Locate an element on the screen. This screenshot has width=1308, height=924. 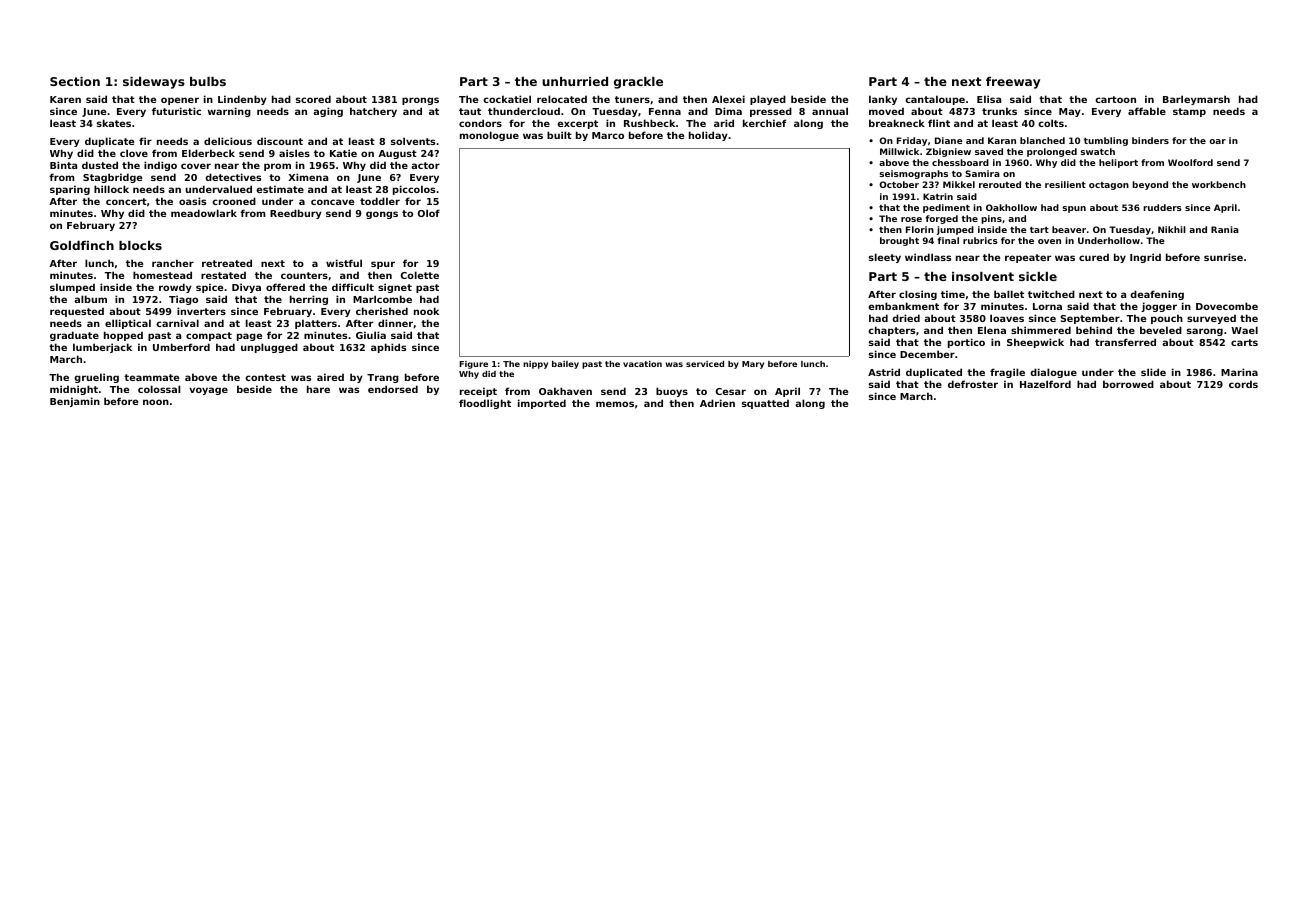
binders is located at coordinates (1150, 140).
